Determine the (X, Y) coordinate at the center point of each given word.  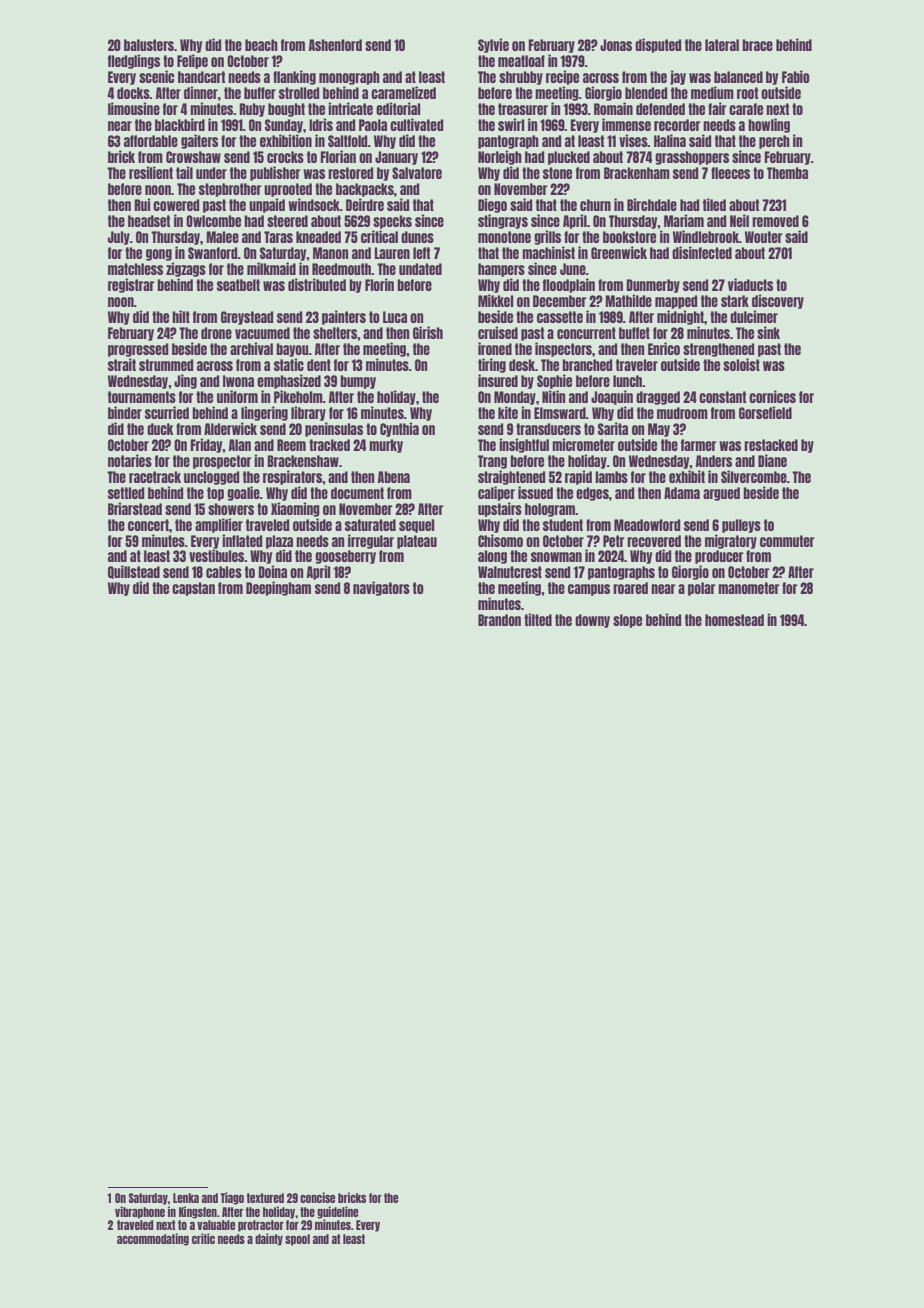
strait (122, 364)
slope (627, 621)
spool (297, 1240)
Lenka (186, 1198)
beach (261, 45)
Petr (613, 541)
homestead (734, 620)
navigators (381, 588)
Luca (395, 317)
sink (768, 332)
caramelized (403, 92)
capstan (193, 589)
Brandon (499, 620)
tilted (538, 619)
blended (646, 93)
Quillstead (134, 572)
